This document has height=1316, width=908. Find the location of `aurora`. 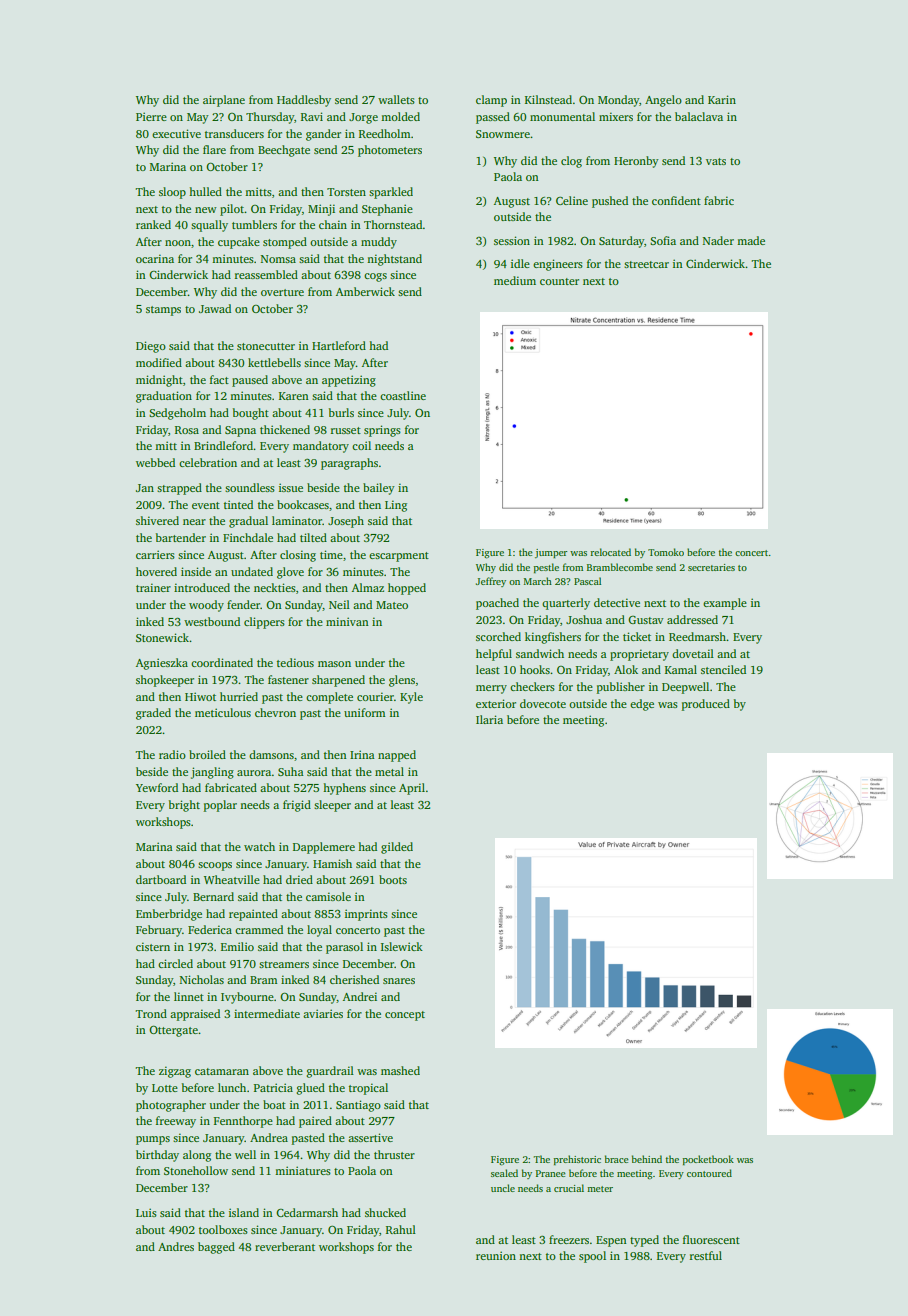

aurora is located at coordinates (254, 773).
